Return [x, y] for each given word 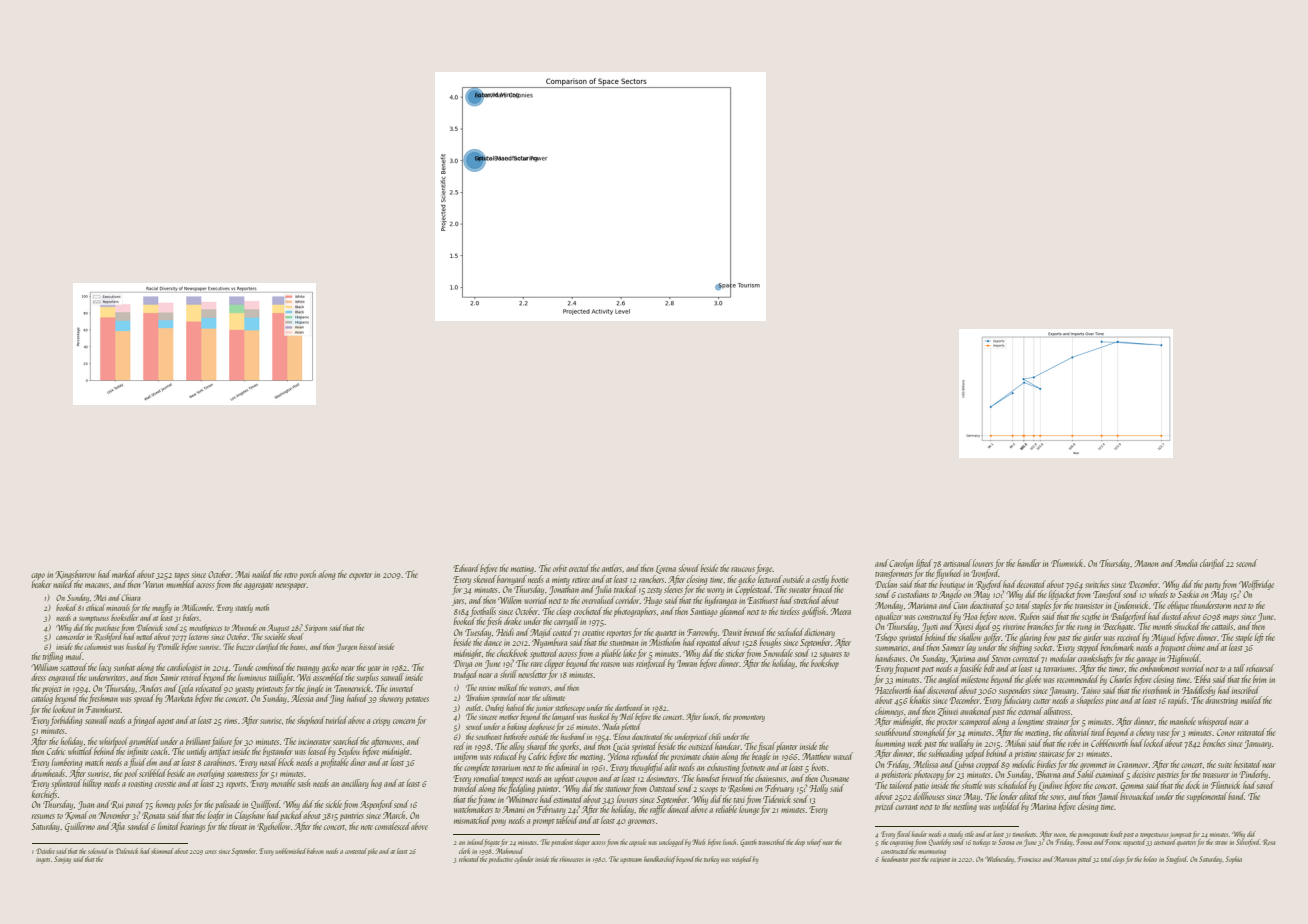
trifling [53, 657]
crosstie [165, 784]
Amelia [1186, 563]
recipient [940, 860]
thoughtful [647, 768]
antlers [612, 568]
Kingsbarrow [75, 575]
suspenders [1015, 691]
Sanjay [62, 860]
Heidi [505, 632]
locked [1154, 743]
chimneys [889, 712]
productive [501, 859]
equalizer [889, 617]
